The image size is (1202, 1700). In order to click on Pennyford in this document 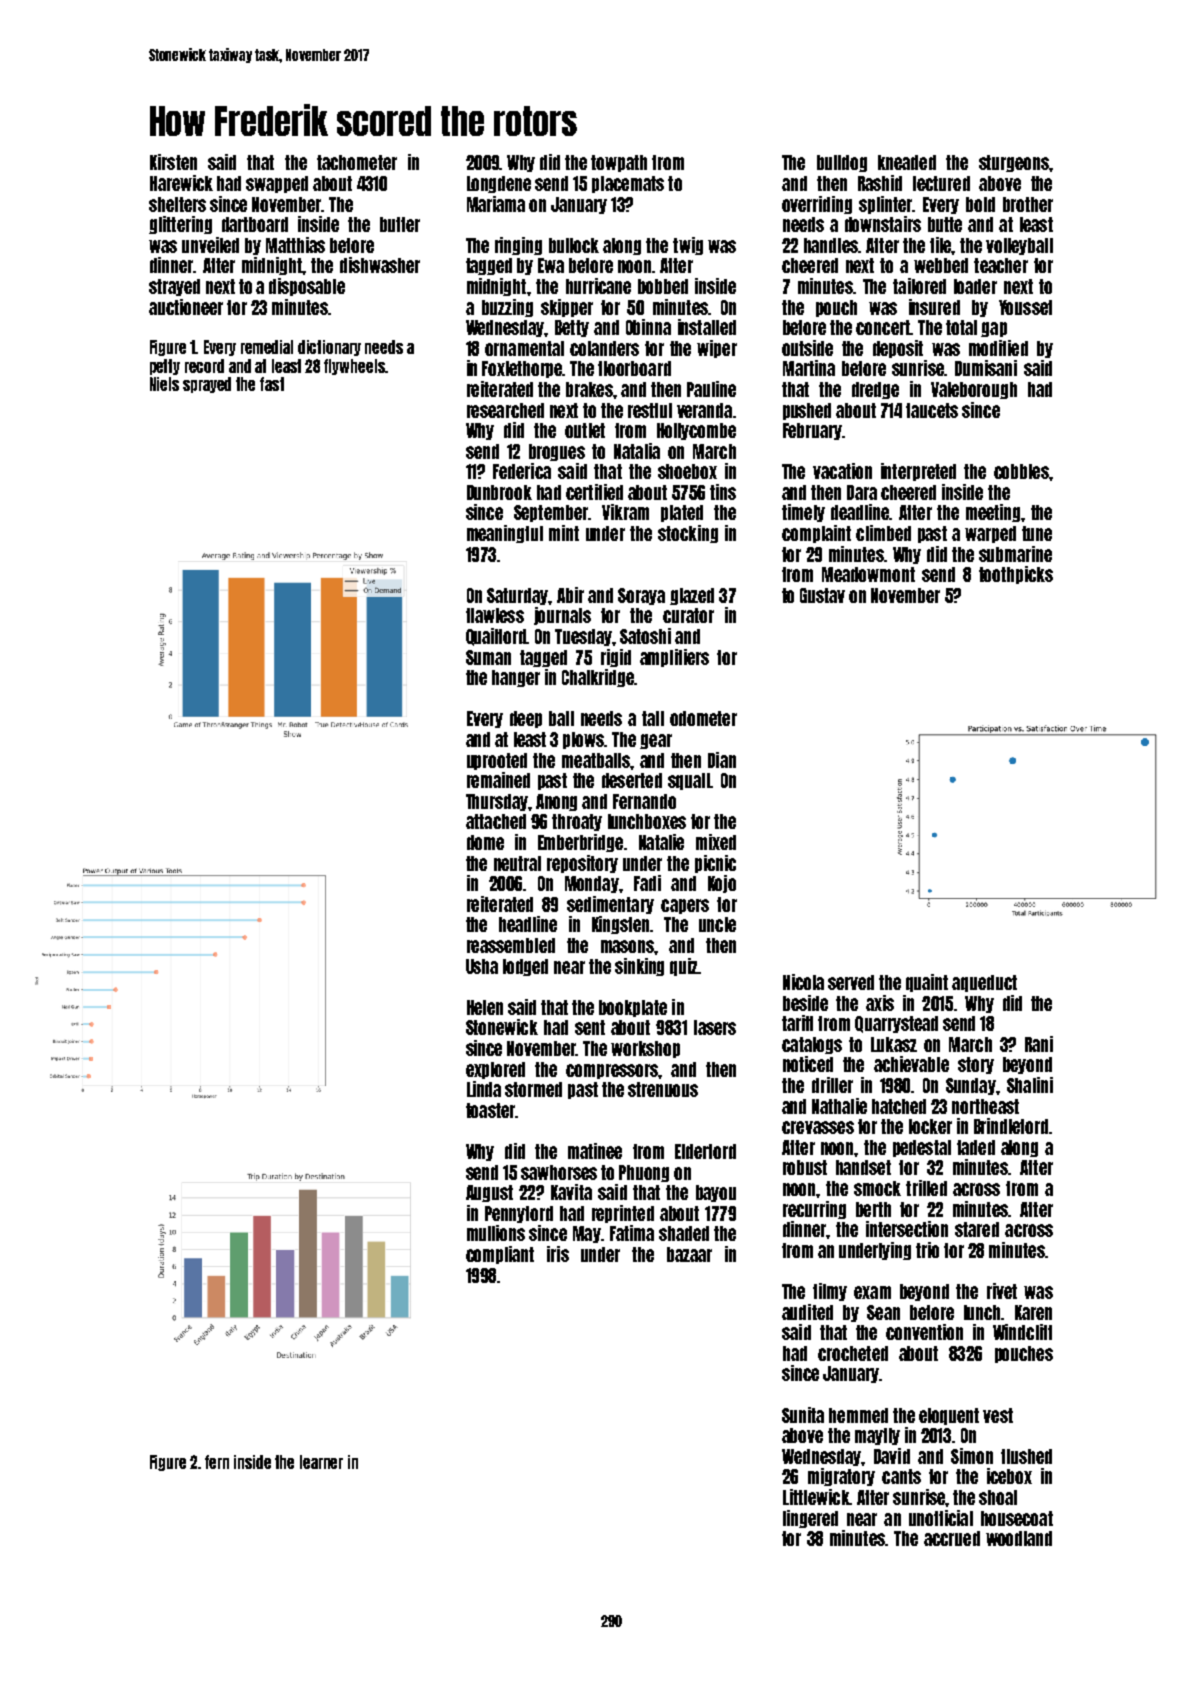, I will do `click(519, 1214)`.
